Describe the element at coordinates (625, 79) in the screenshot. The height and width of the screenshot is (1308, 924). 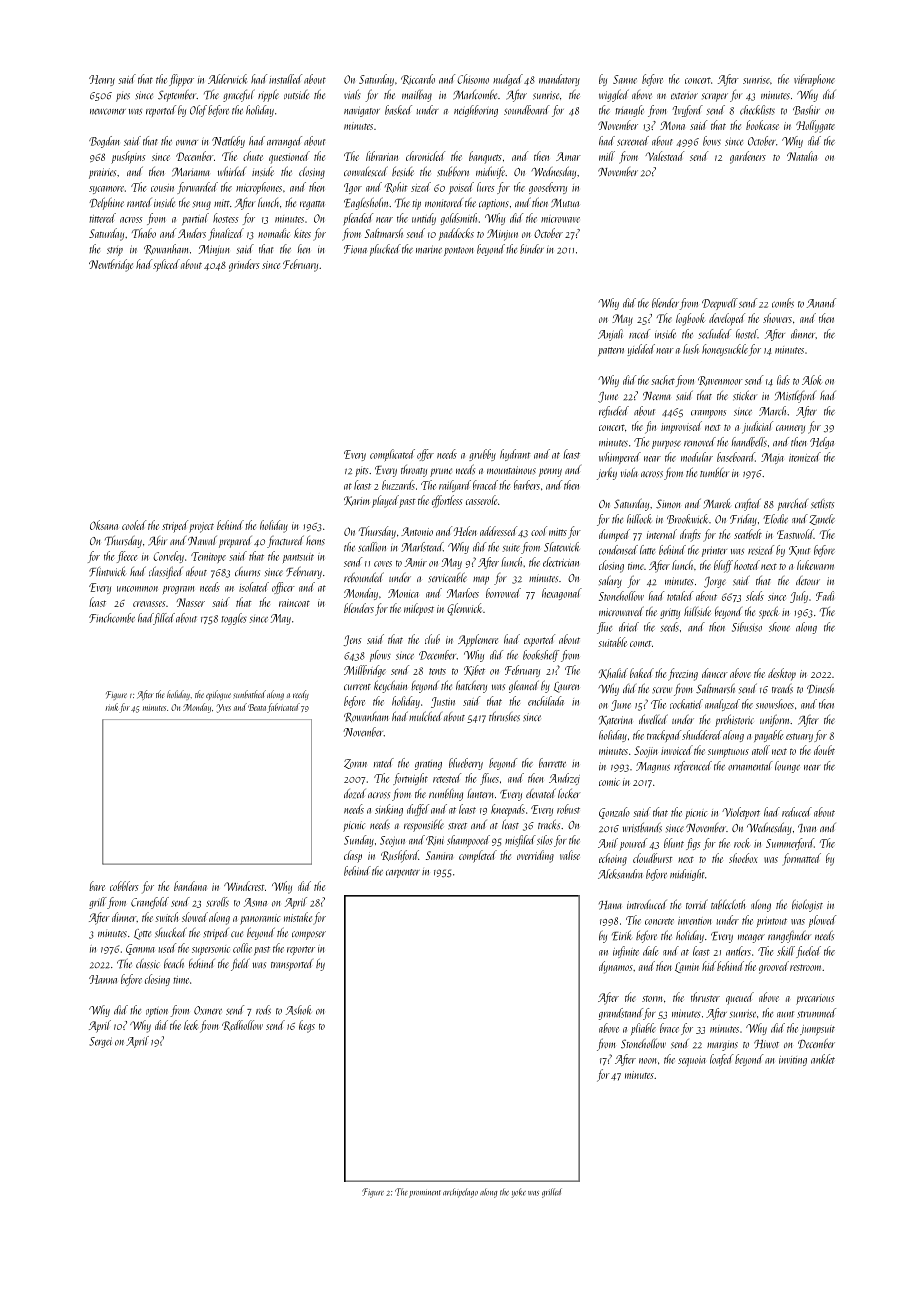
I see `Sanne` at that location.
